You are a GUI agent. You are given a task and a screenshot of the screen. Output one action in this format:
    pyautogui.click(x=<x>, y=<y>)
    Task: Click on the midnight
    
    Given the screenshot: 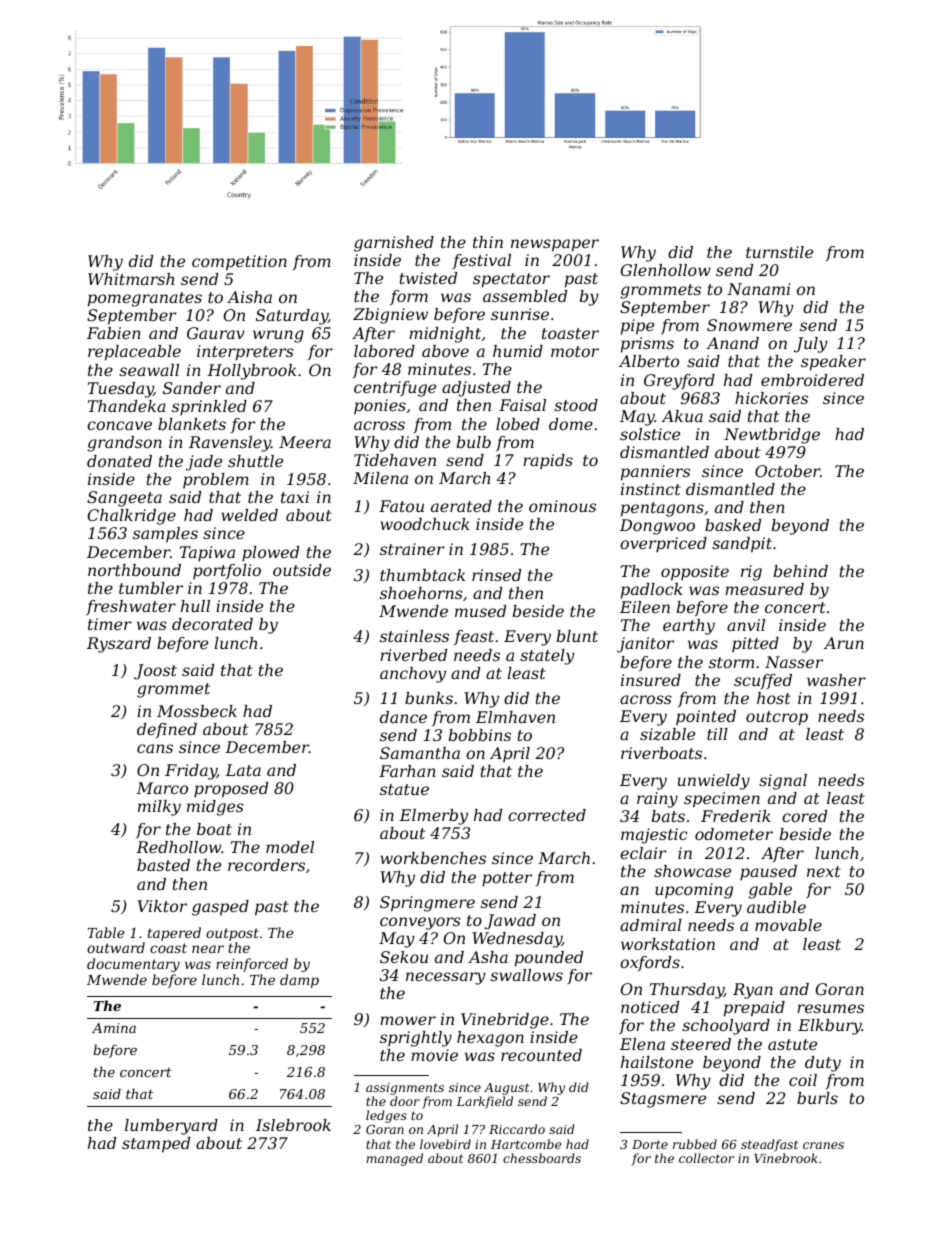 What is the action you would take?
    pyautogui.click(x=445, y=335)
